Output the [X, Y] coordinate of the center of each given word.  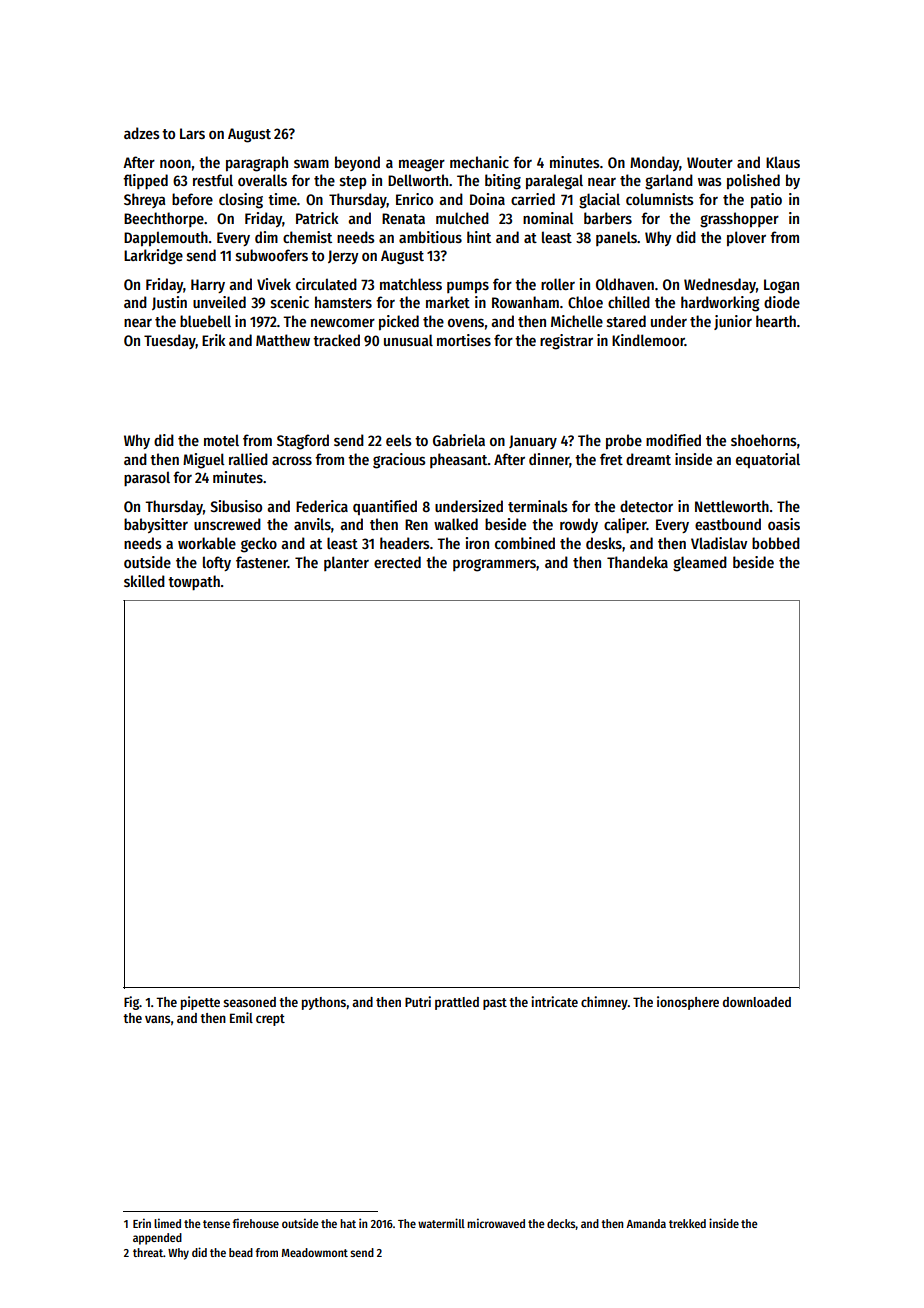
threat [148, 1252]
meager [422, 165]
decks [561, 1224]
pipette [200, 1003]
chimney [604, 1003]
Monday [655, 163]
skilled [144, 581]
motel [221, 440]
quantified [385, 507]
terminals [538, 506]
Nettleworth [732, 506]
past [495, 1004]
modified [673, 440]
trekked [687, 1223]
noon [175, 163]
